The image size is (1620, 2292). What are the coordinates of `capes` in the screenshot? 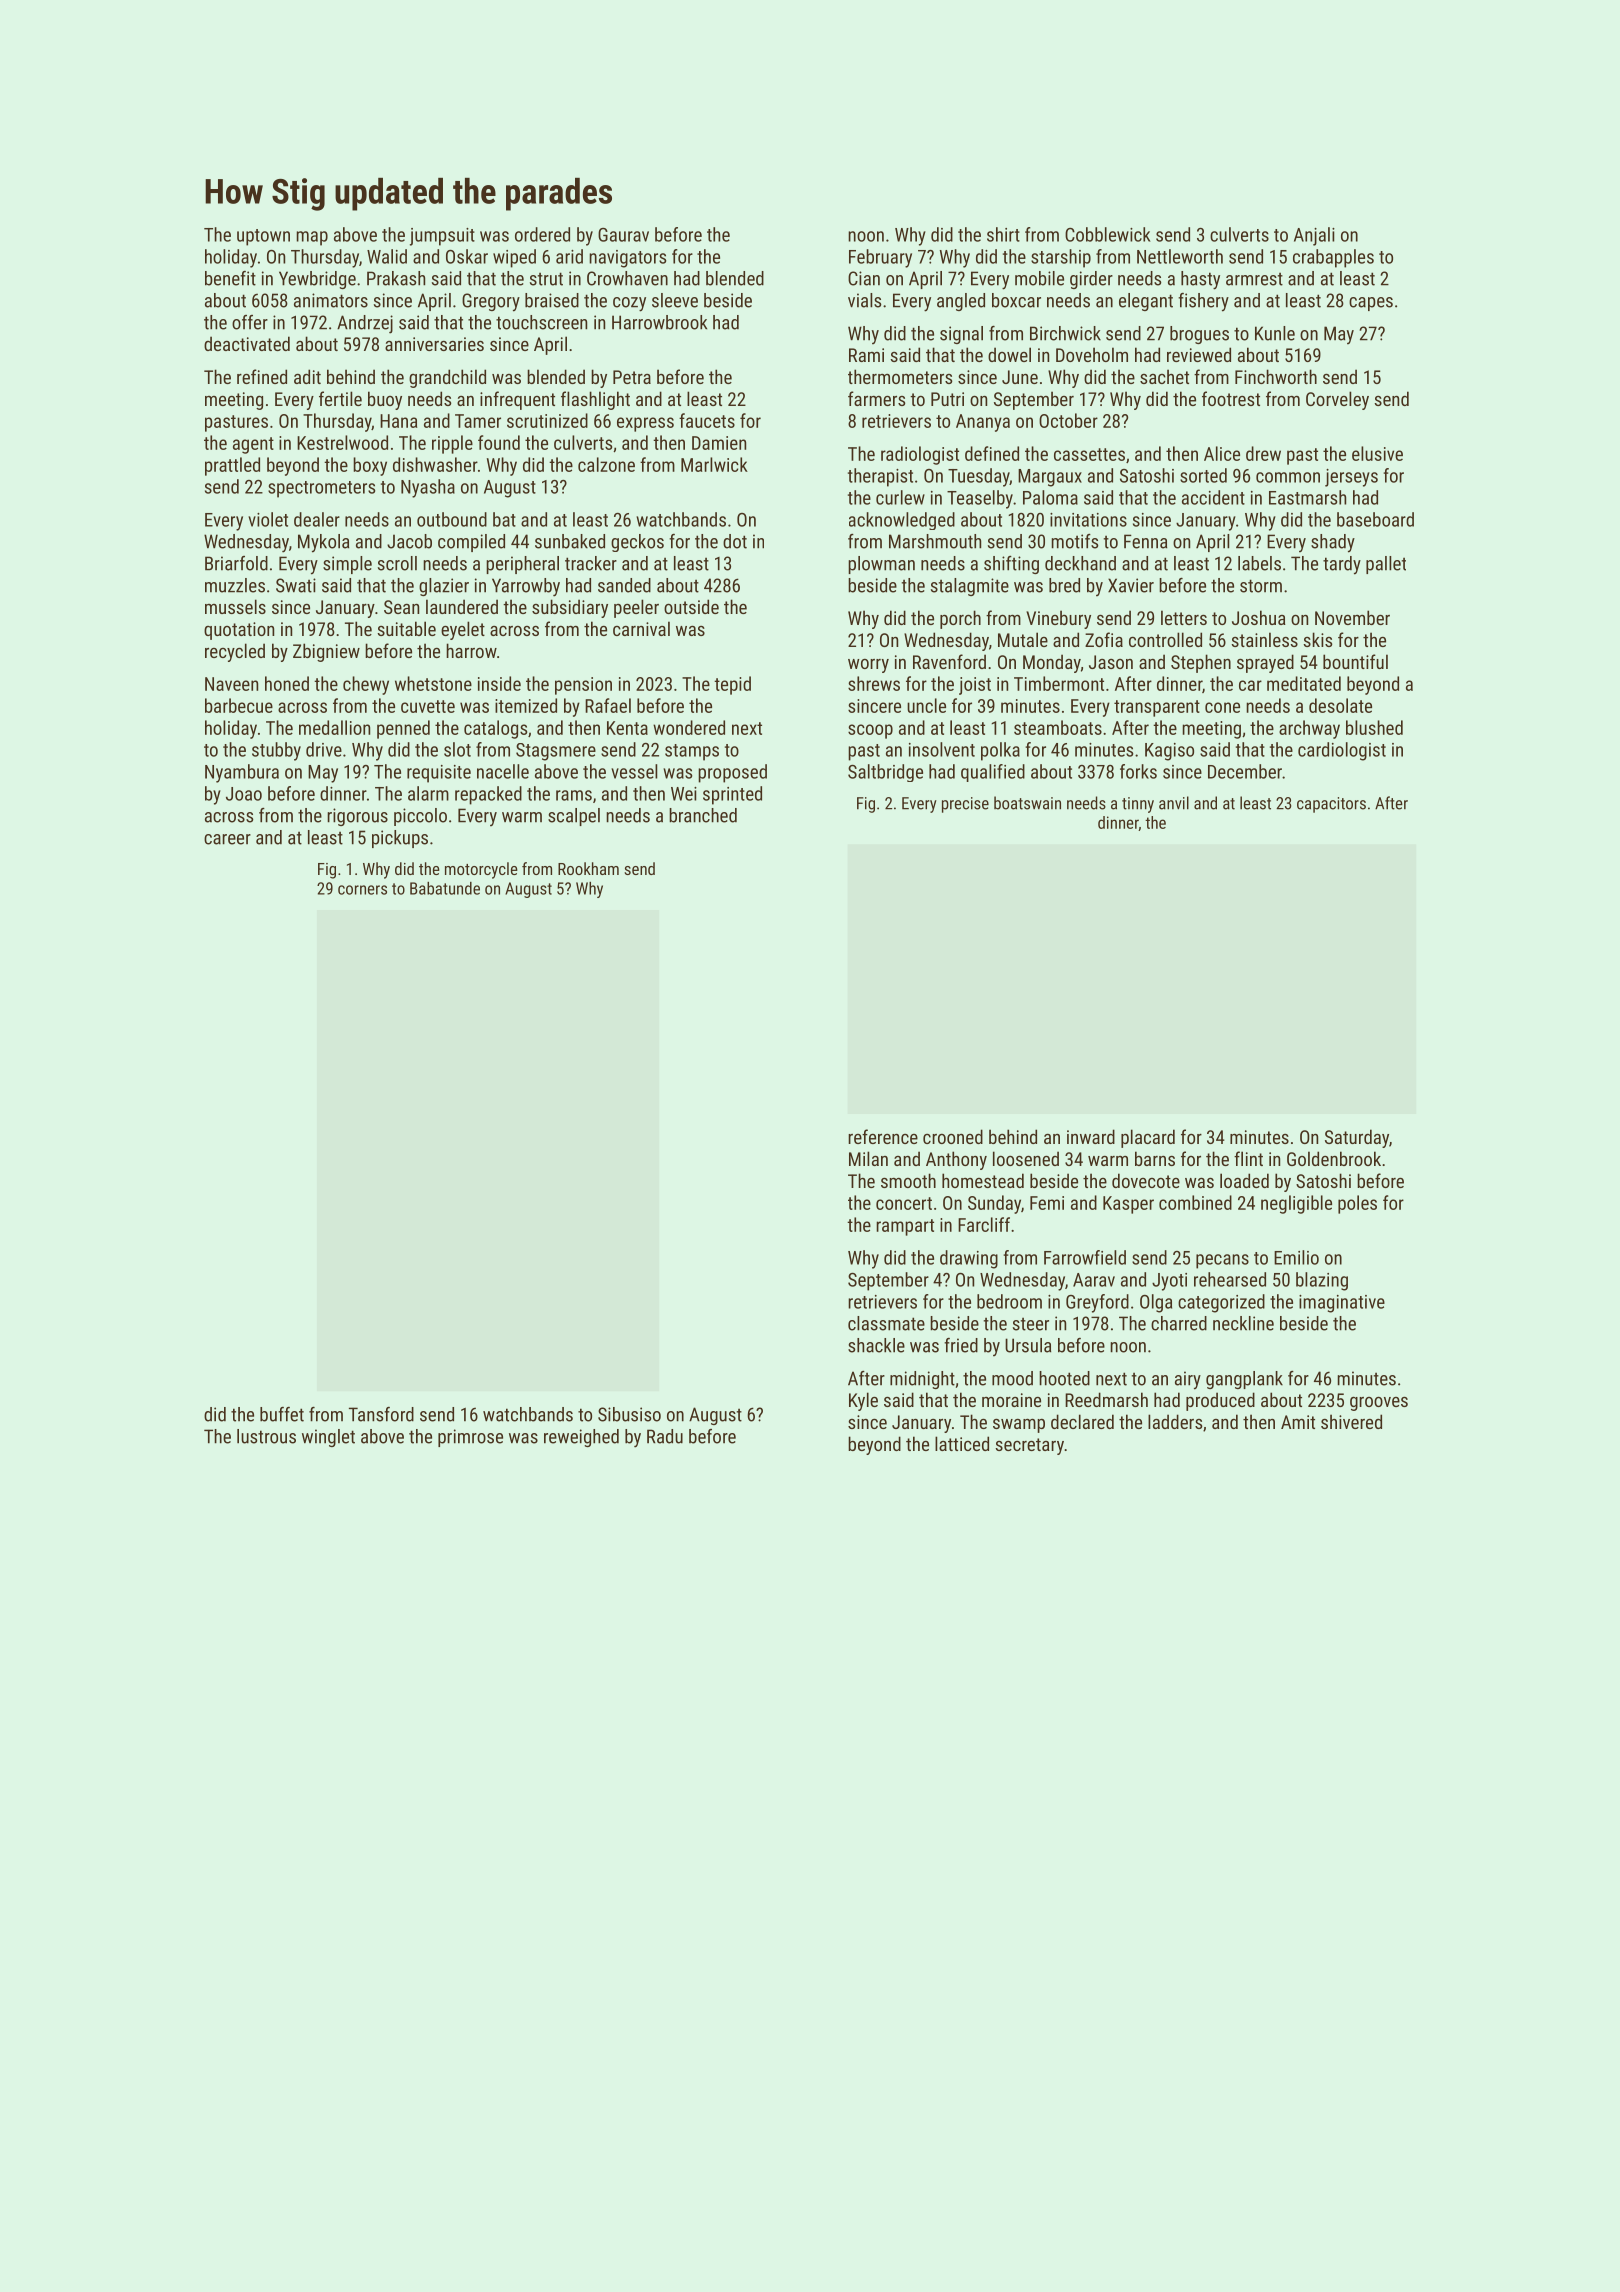 It's located at (1371, 304).
